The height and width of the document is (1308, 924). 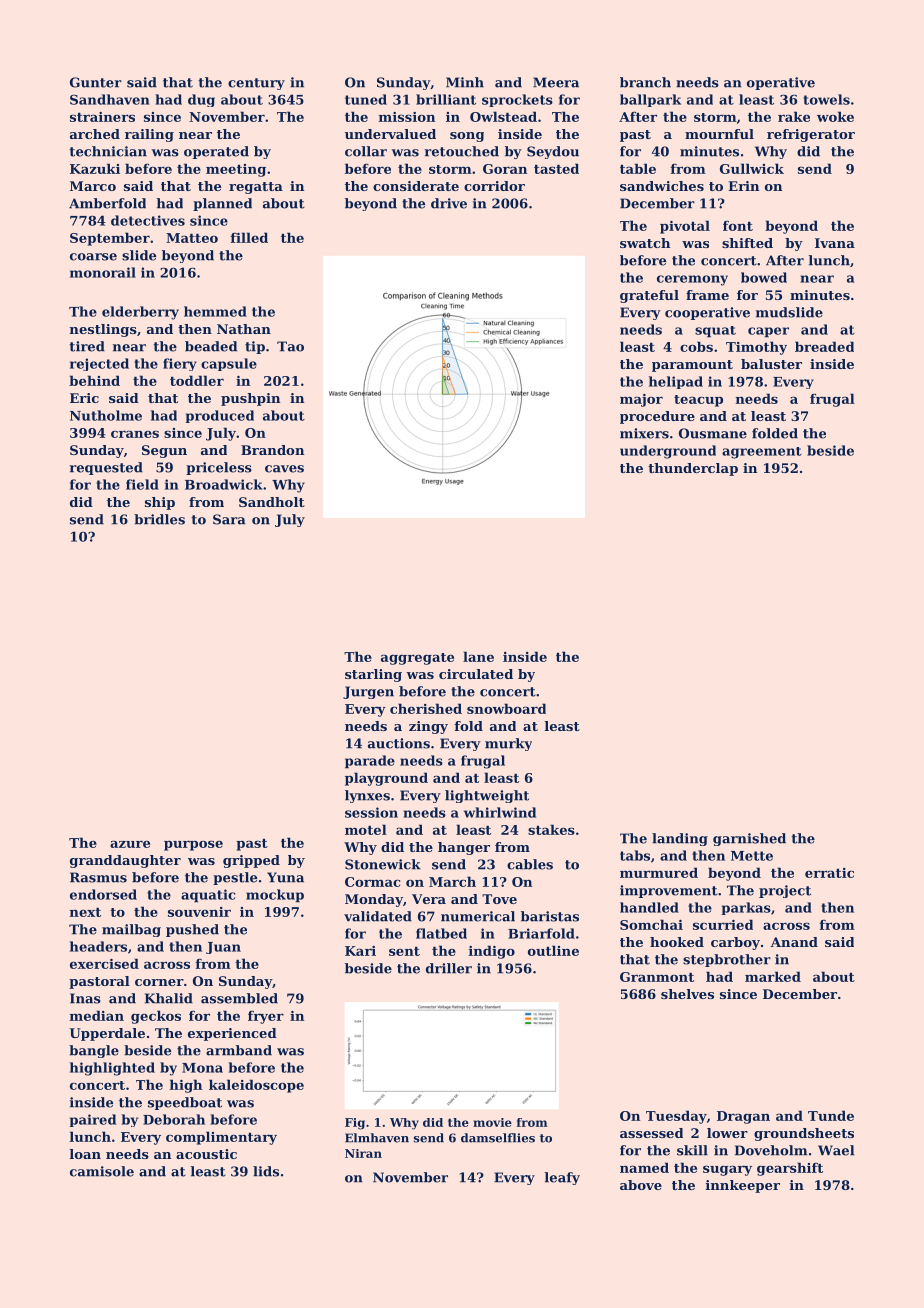 What do you see at coordinates (747, 243) in the document?
I see `shifted` at bounding box center [747, 243].
